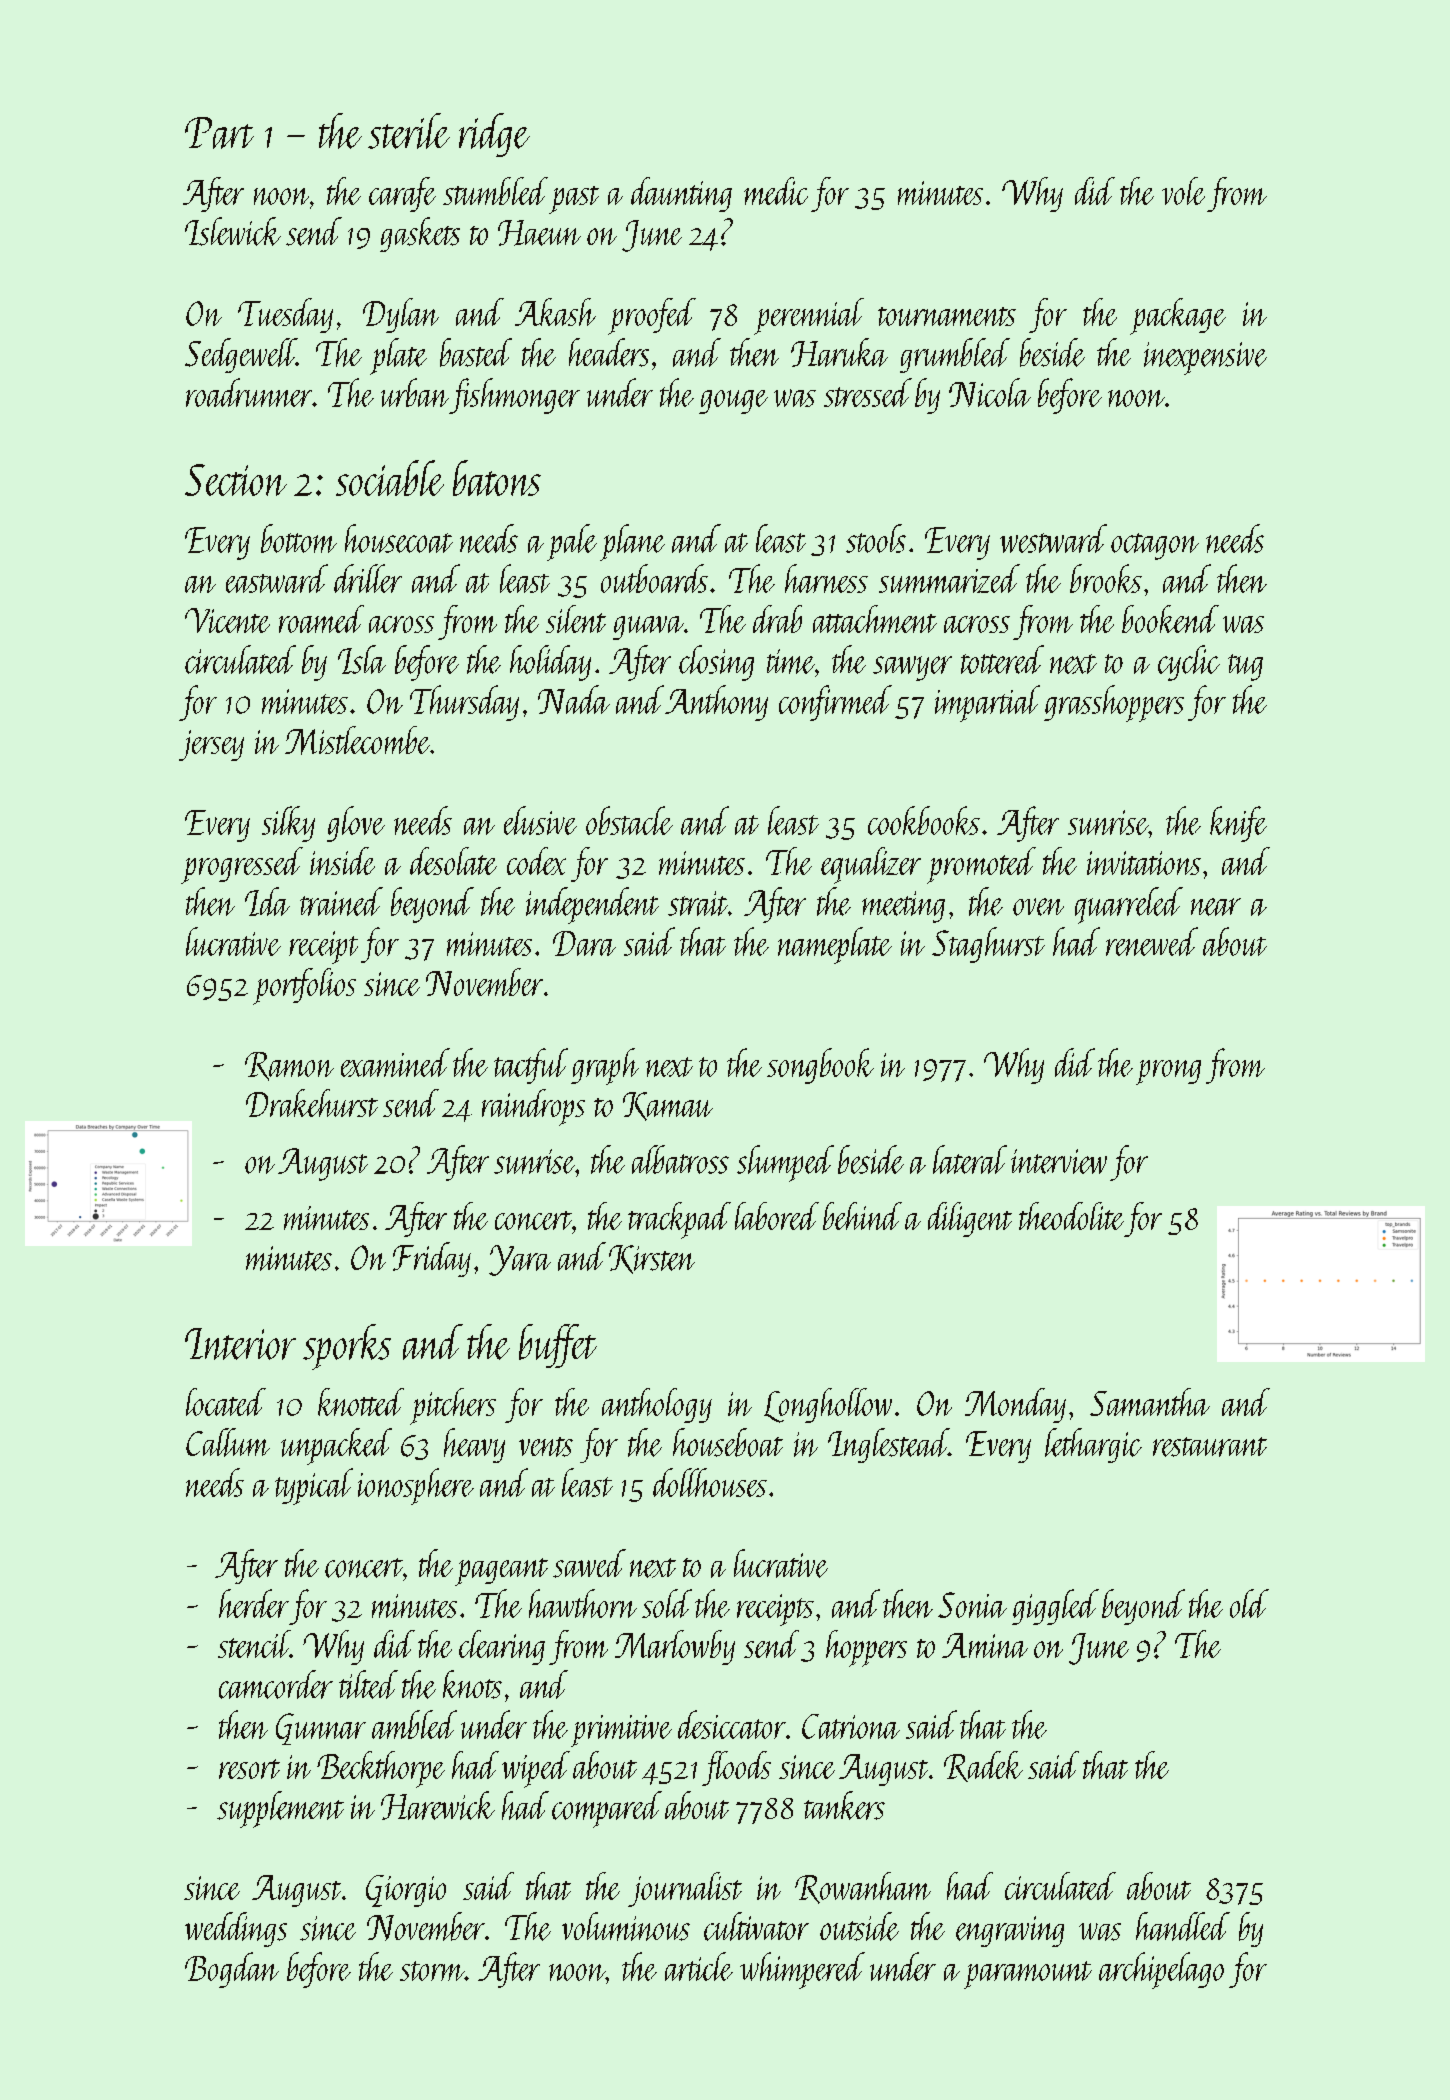  Describe the element at coordinates (227, 620) in the screenshot. I see `Vicente` at that location.
